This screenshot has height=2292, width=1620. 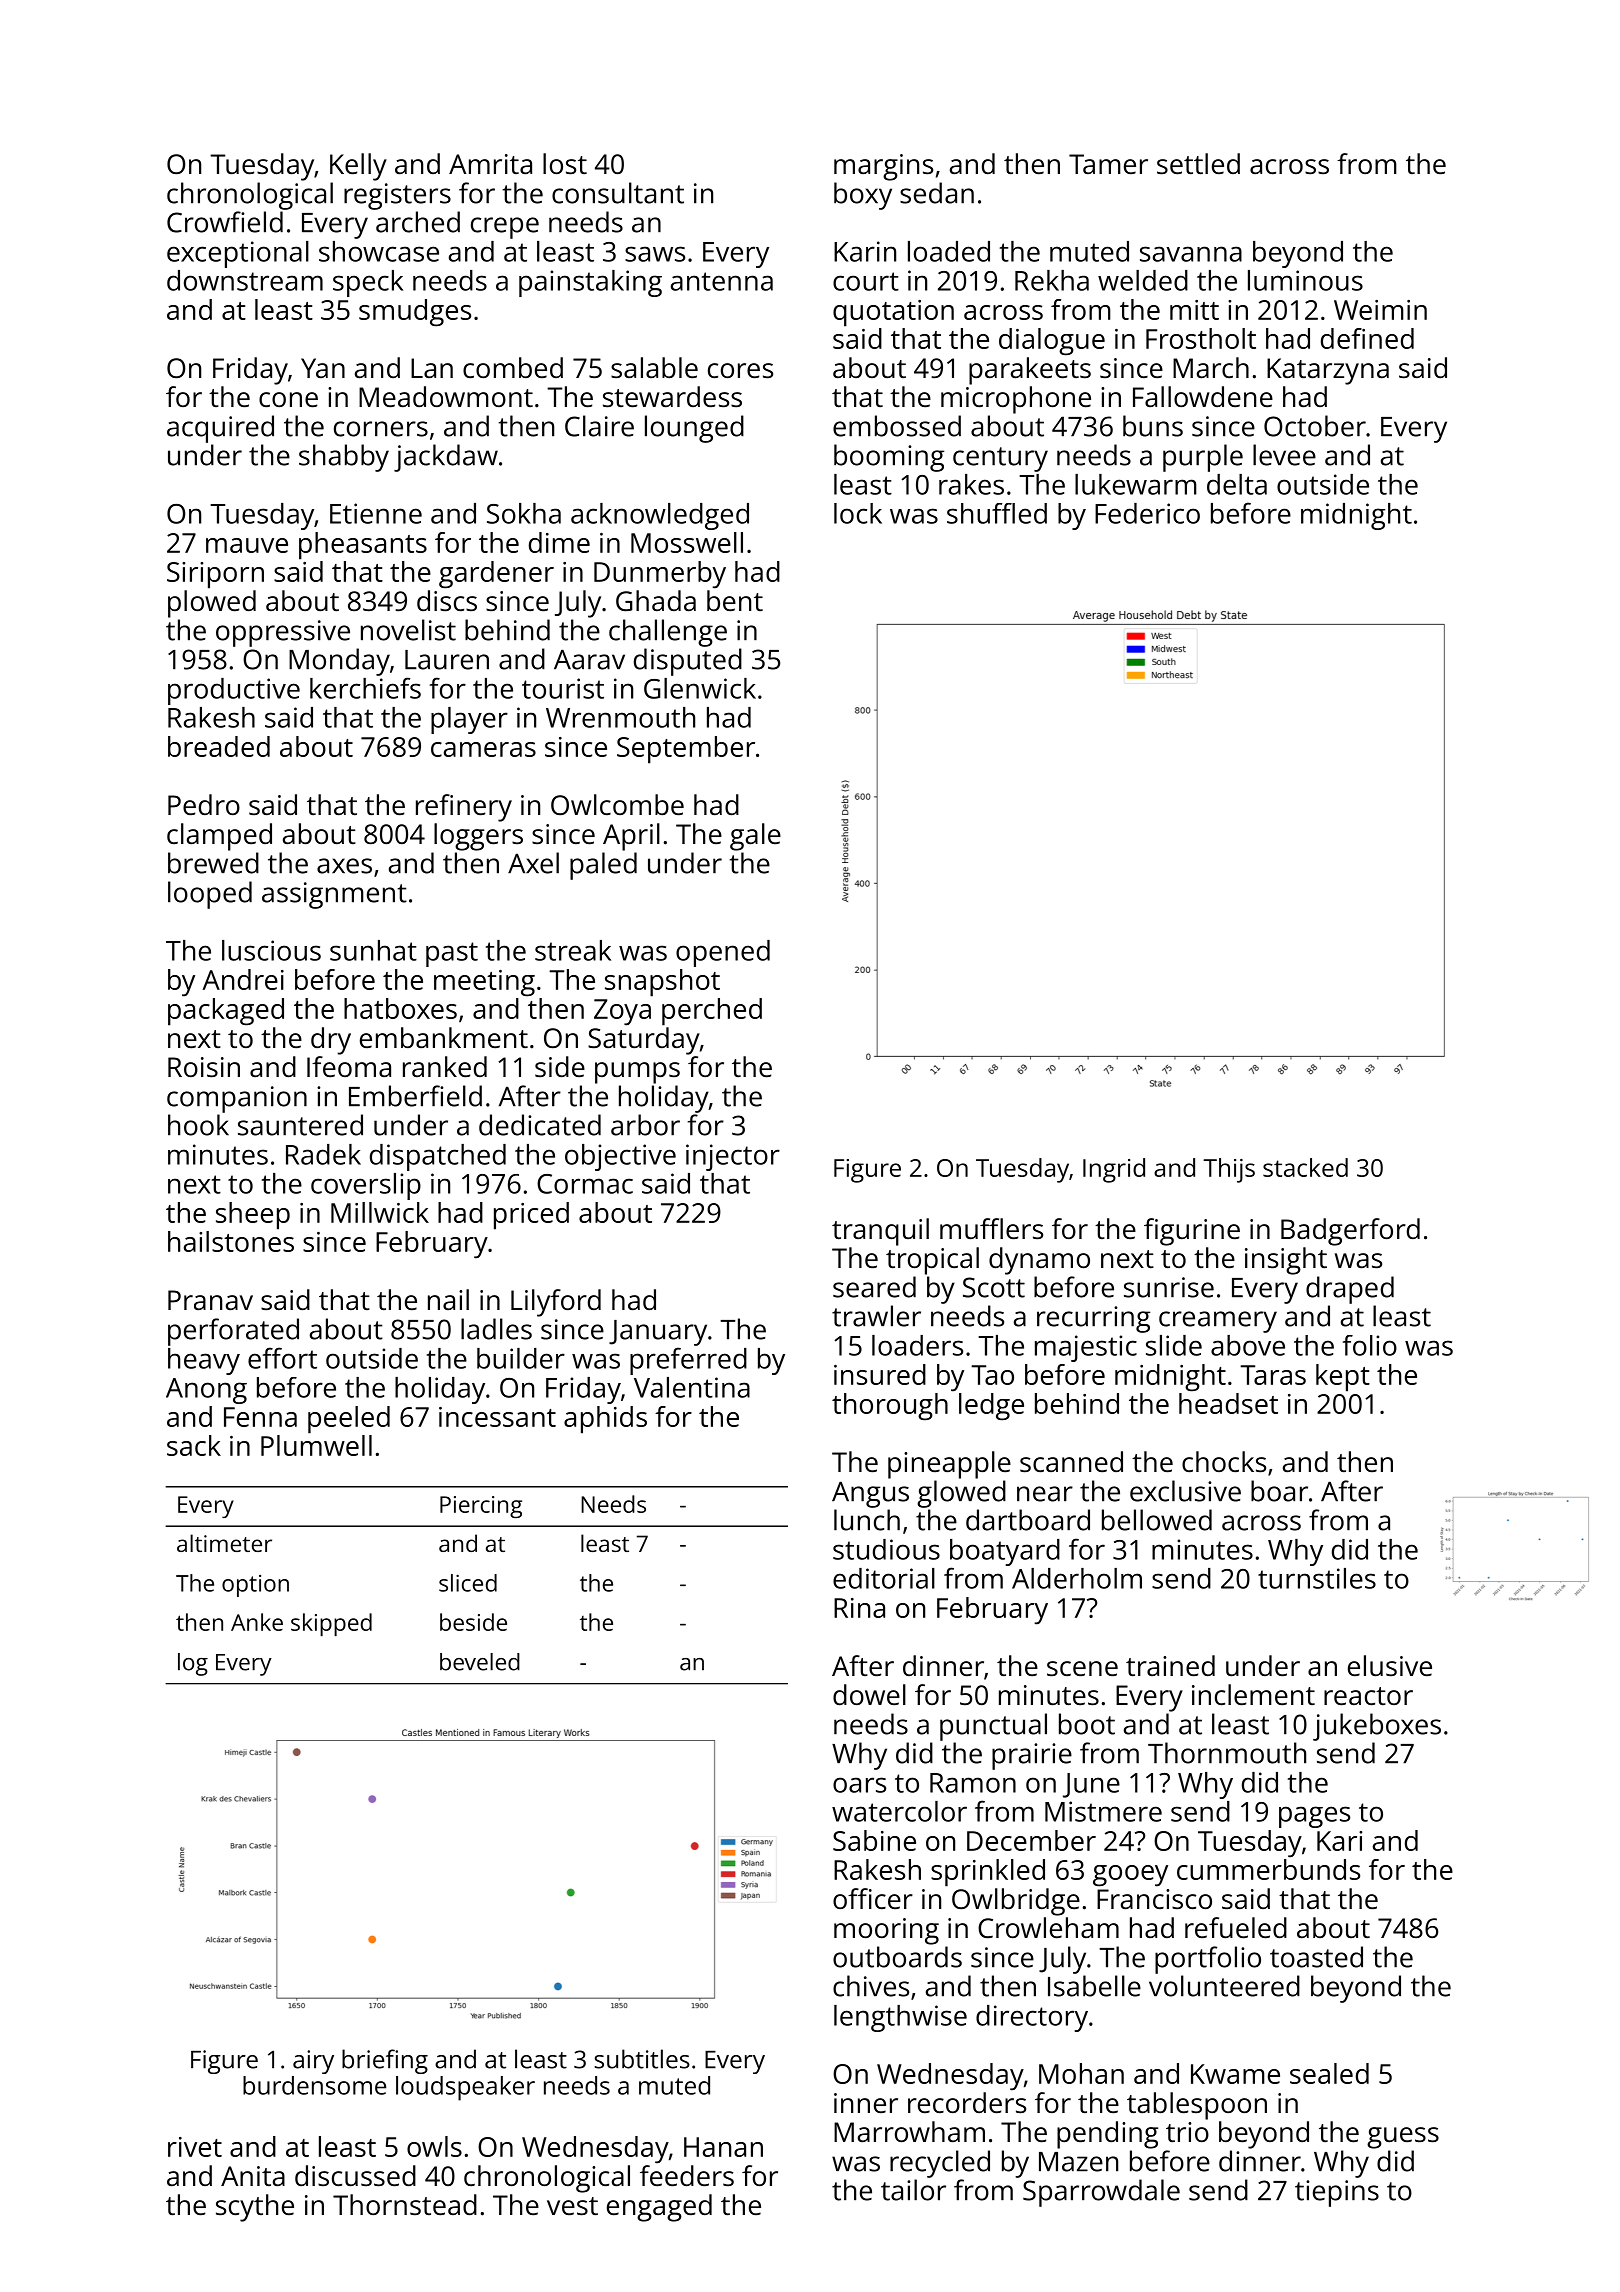 What do you see at coordinates (655, 254) in the screenshot?
I see `saws` at bounding box center [655, 254].
